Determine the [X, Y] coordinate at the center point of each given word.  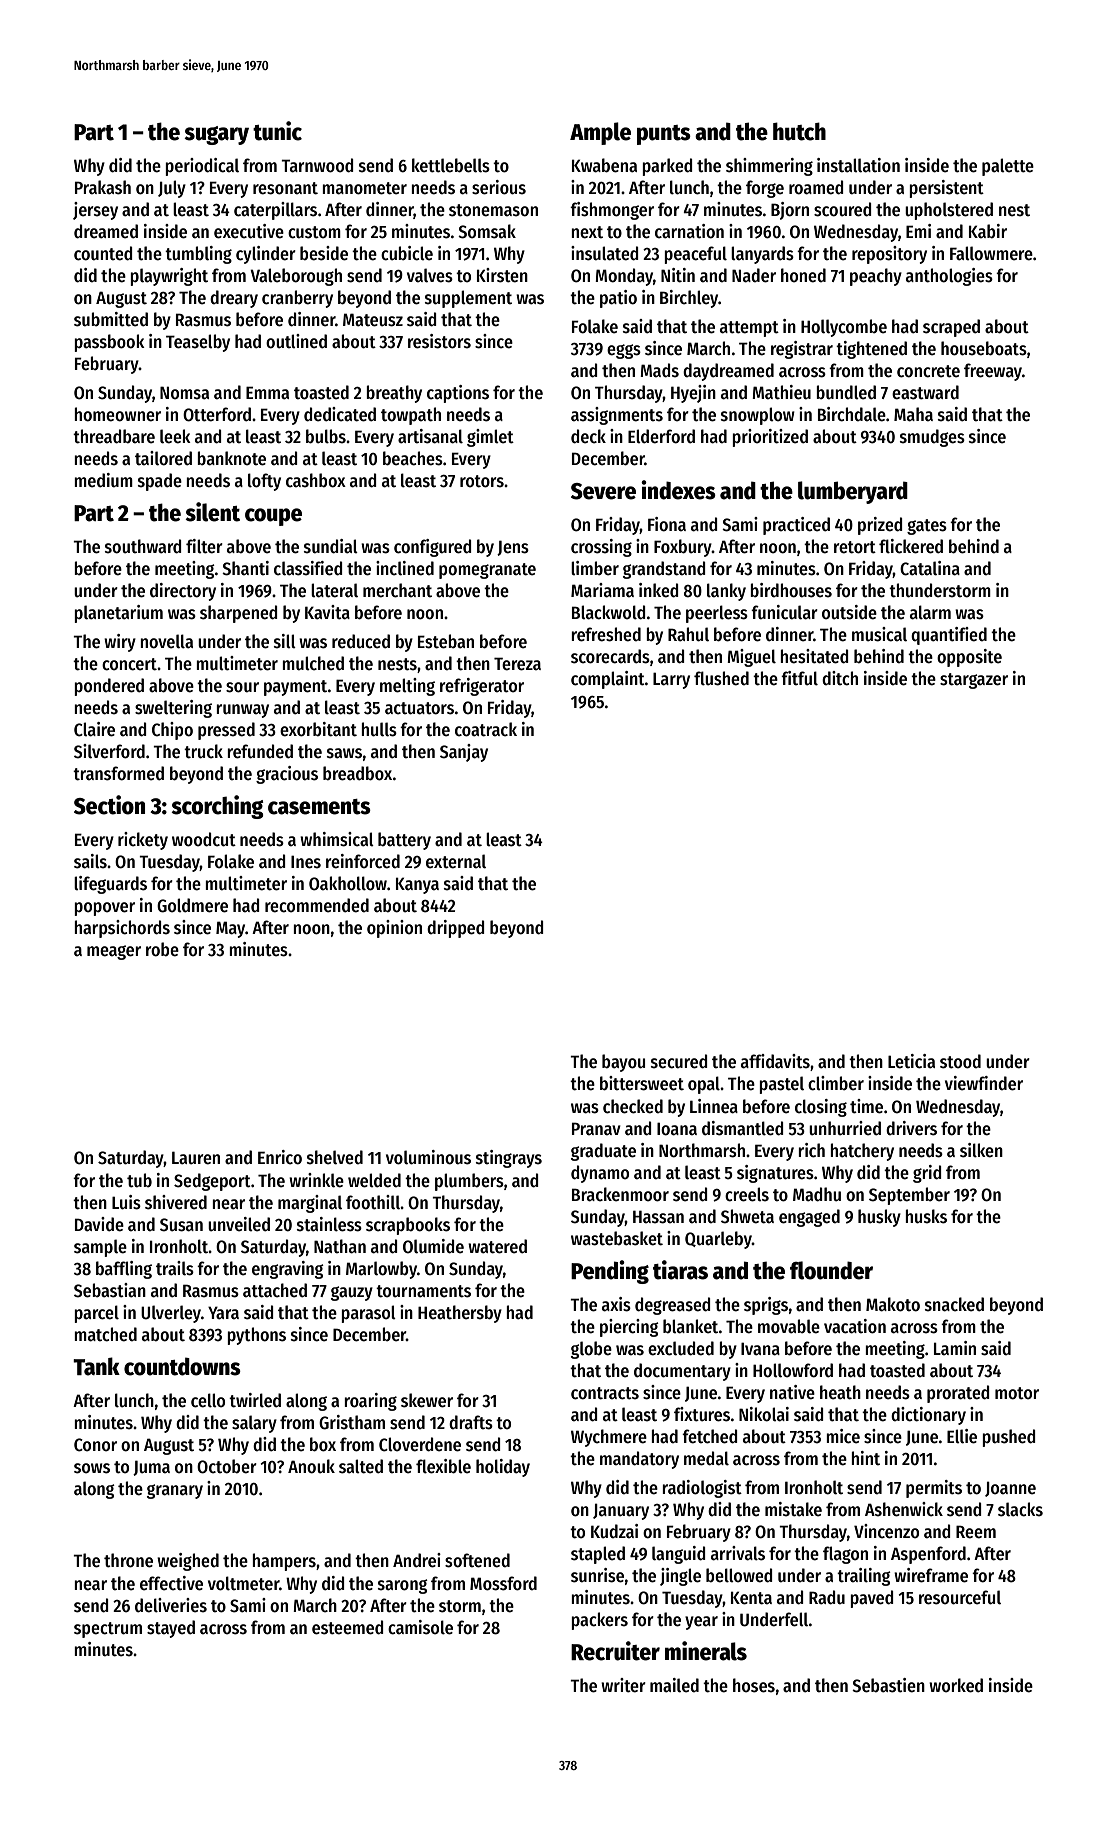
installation [858, 165]
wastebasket [617, 1238]
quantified [949, 636]
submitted [111, 319]
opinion [394, 929]
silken [981, 1150]
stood [960, 1061]
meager [114, 952]
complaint [608, 680]
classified [308, 568]
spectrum [108, 1630]
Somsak [487, 231]
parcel [96, 1314]
